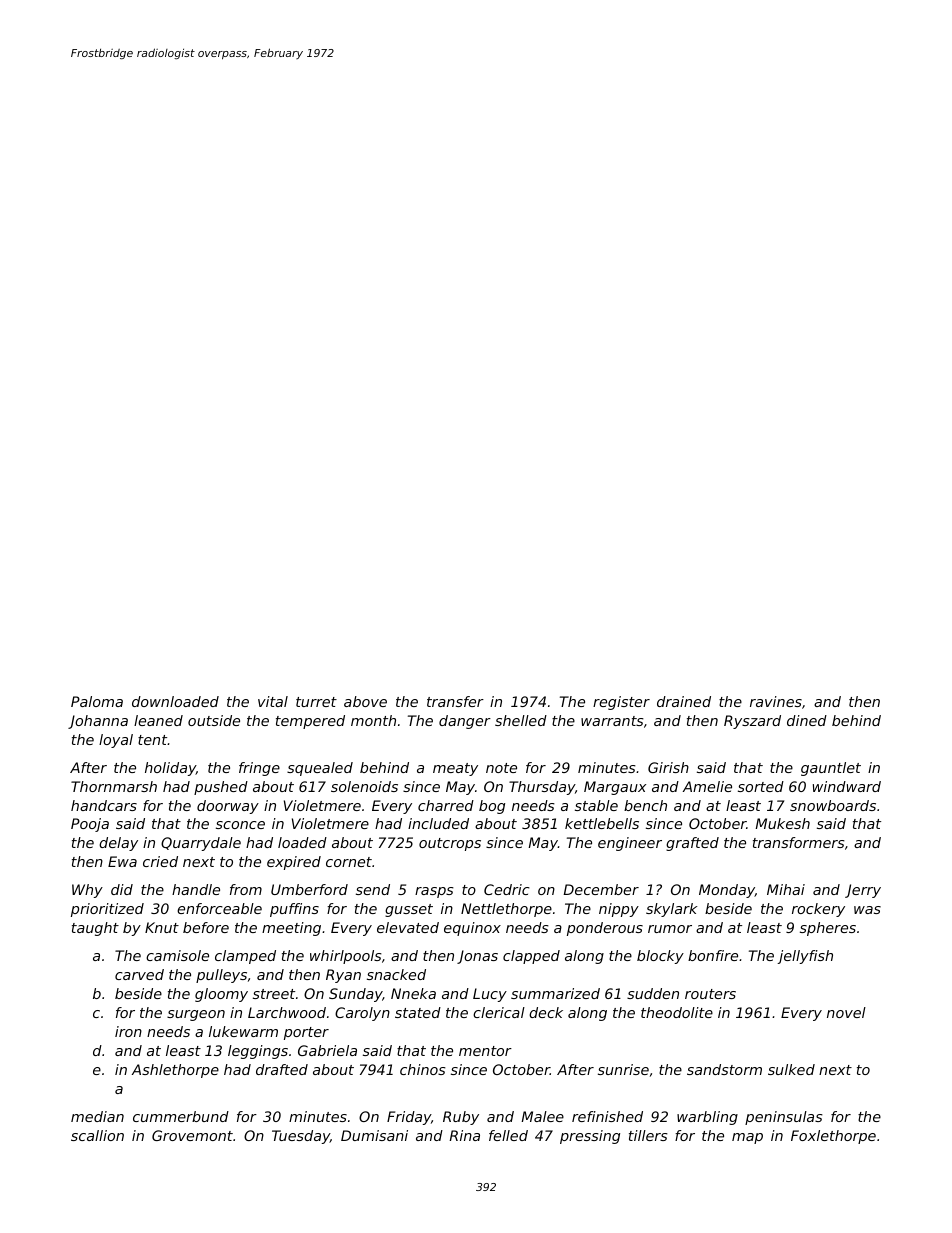 This screenshot has width=952, height=1233. I want to click on mentor, so click(485, 1051).
